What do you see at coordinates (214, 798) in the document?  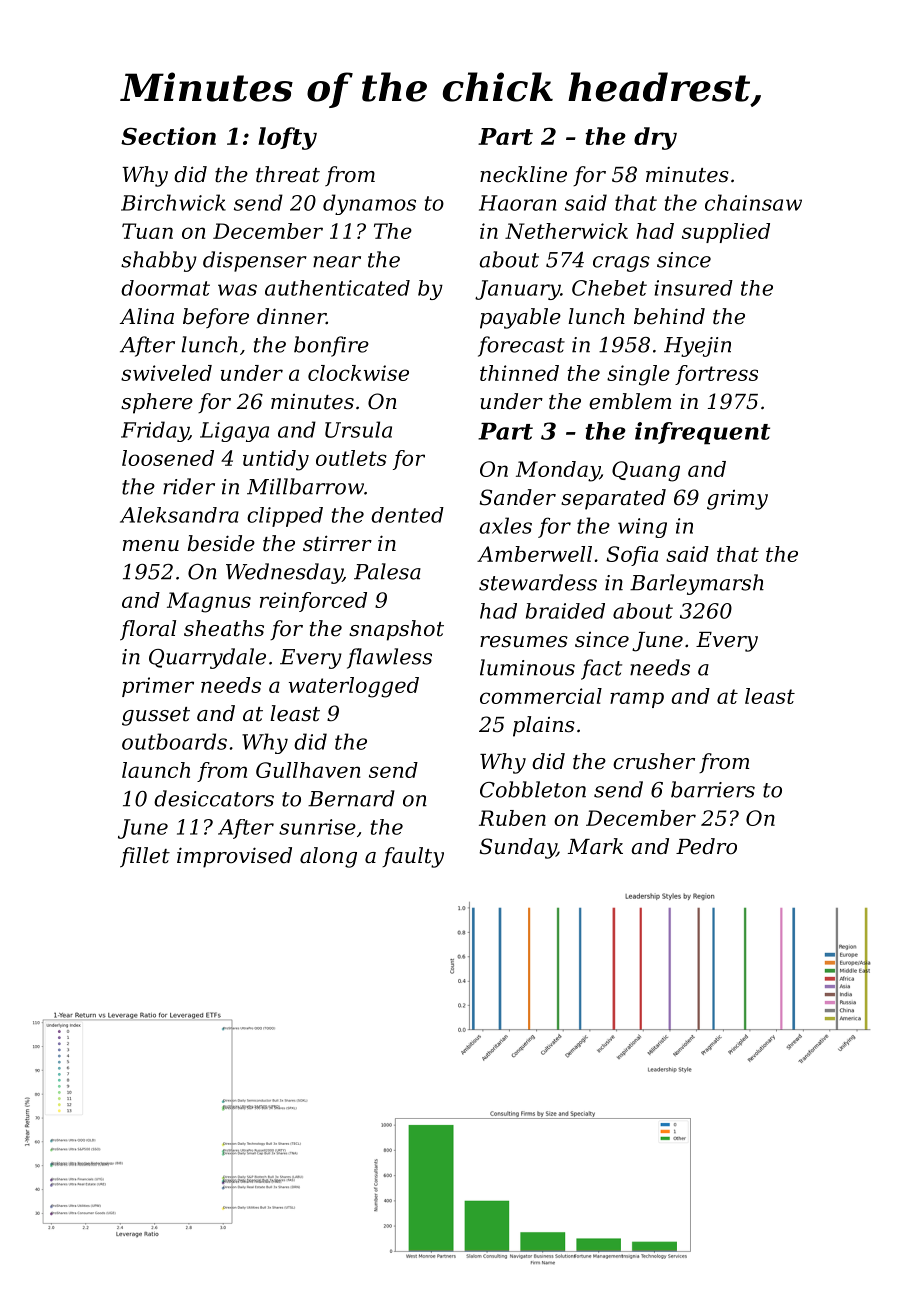 I see `desiccators` at bounding box center [214, 798].
